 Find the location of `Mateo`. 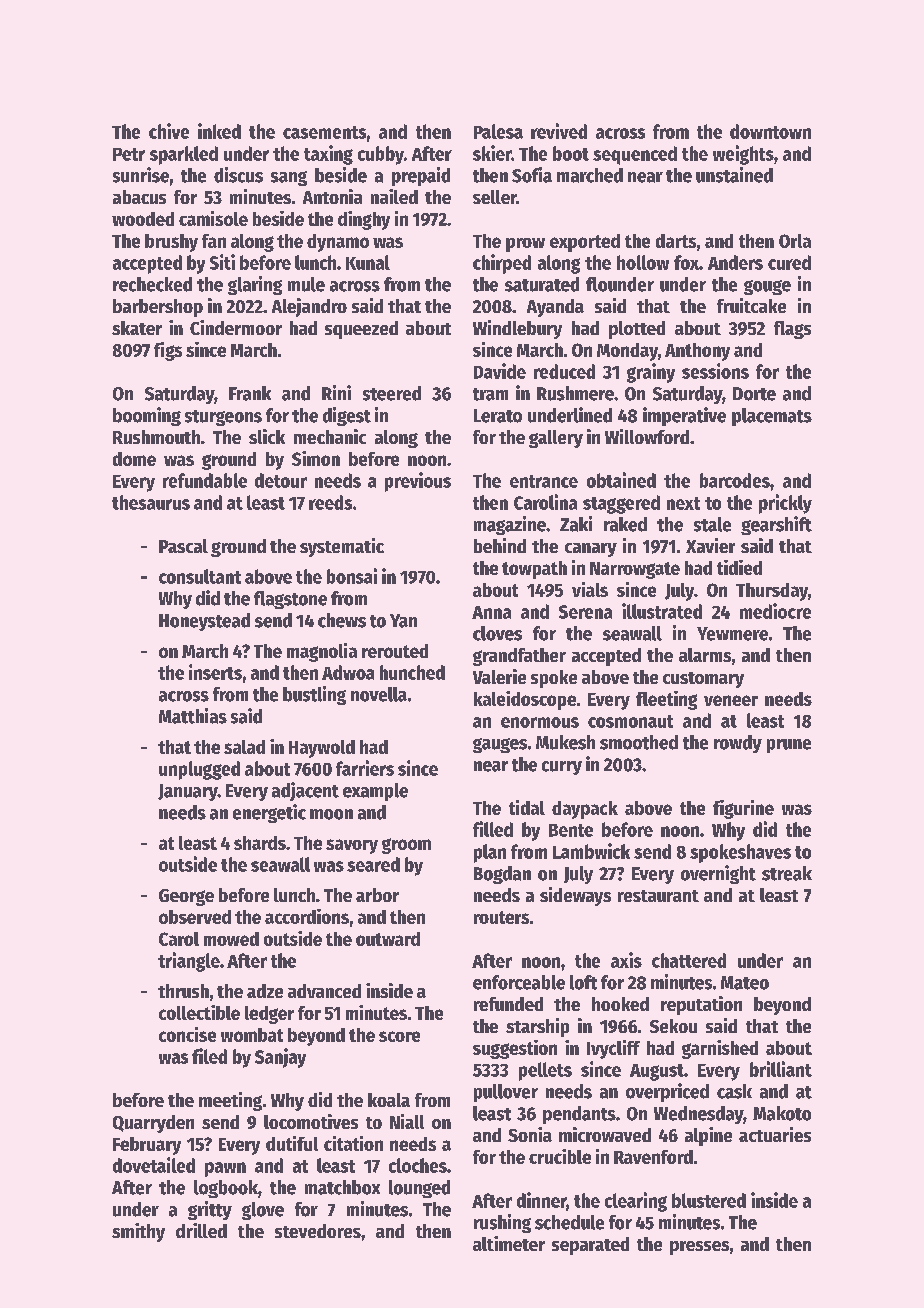

Mateo is located at coordinates (745, 983).
